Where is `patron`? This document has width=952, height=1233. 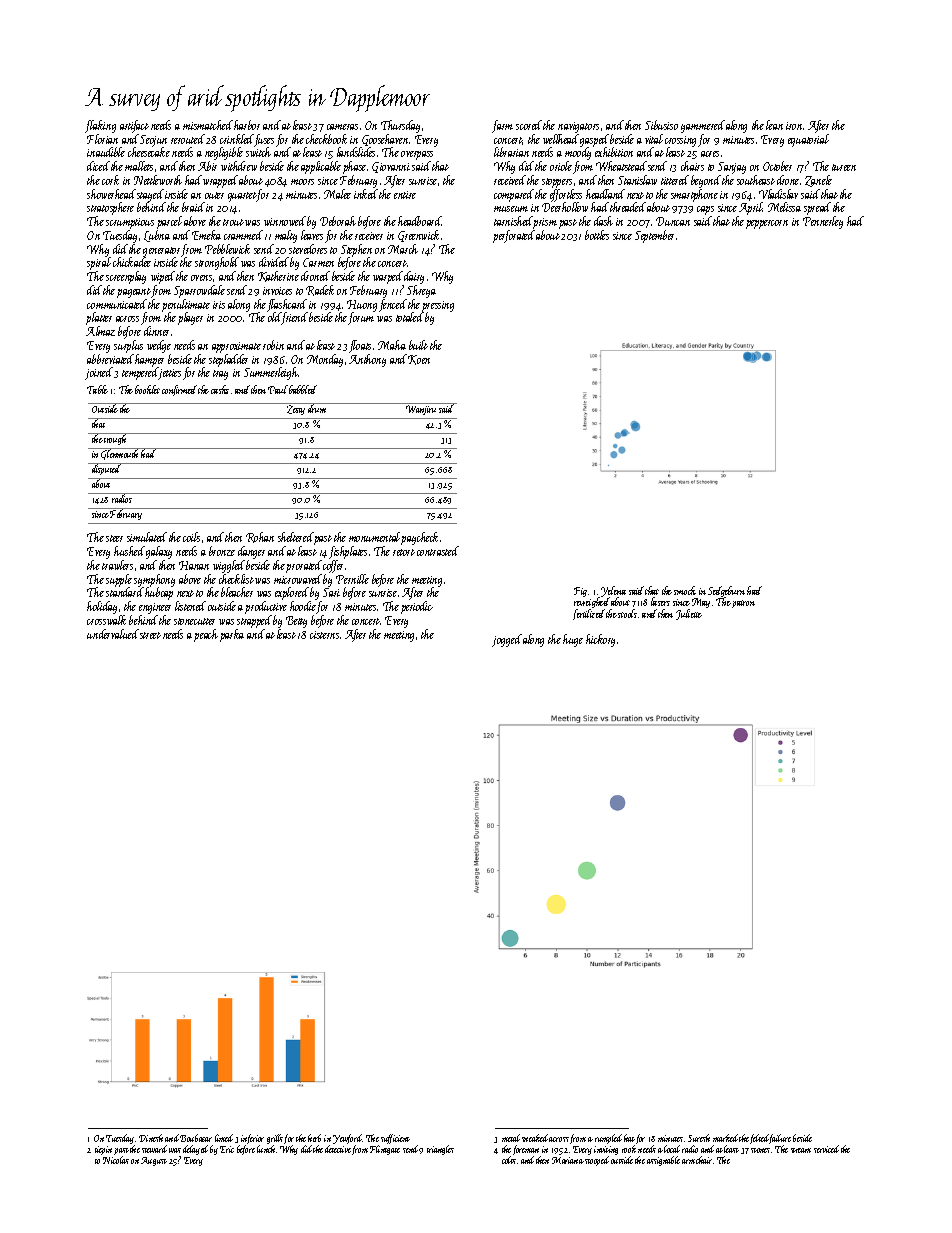
patron is located at coordinates (743, 604).
